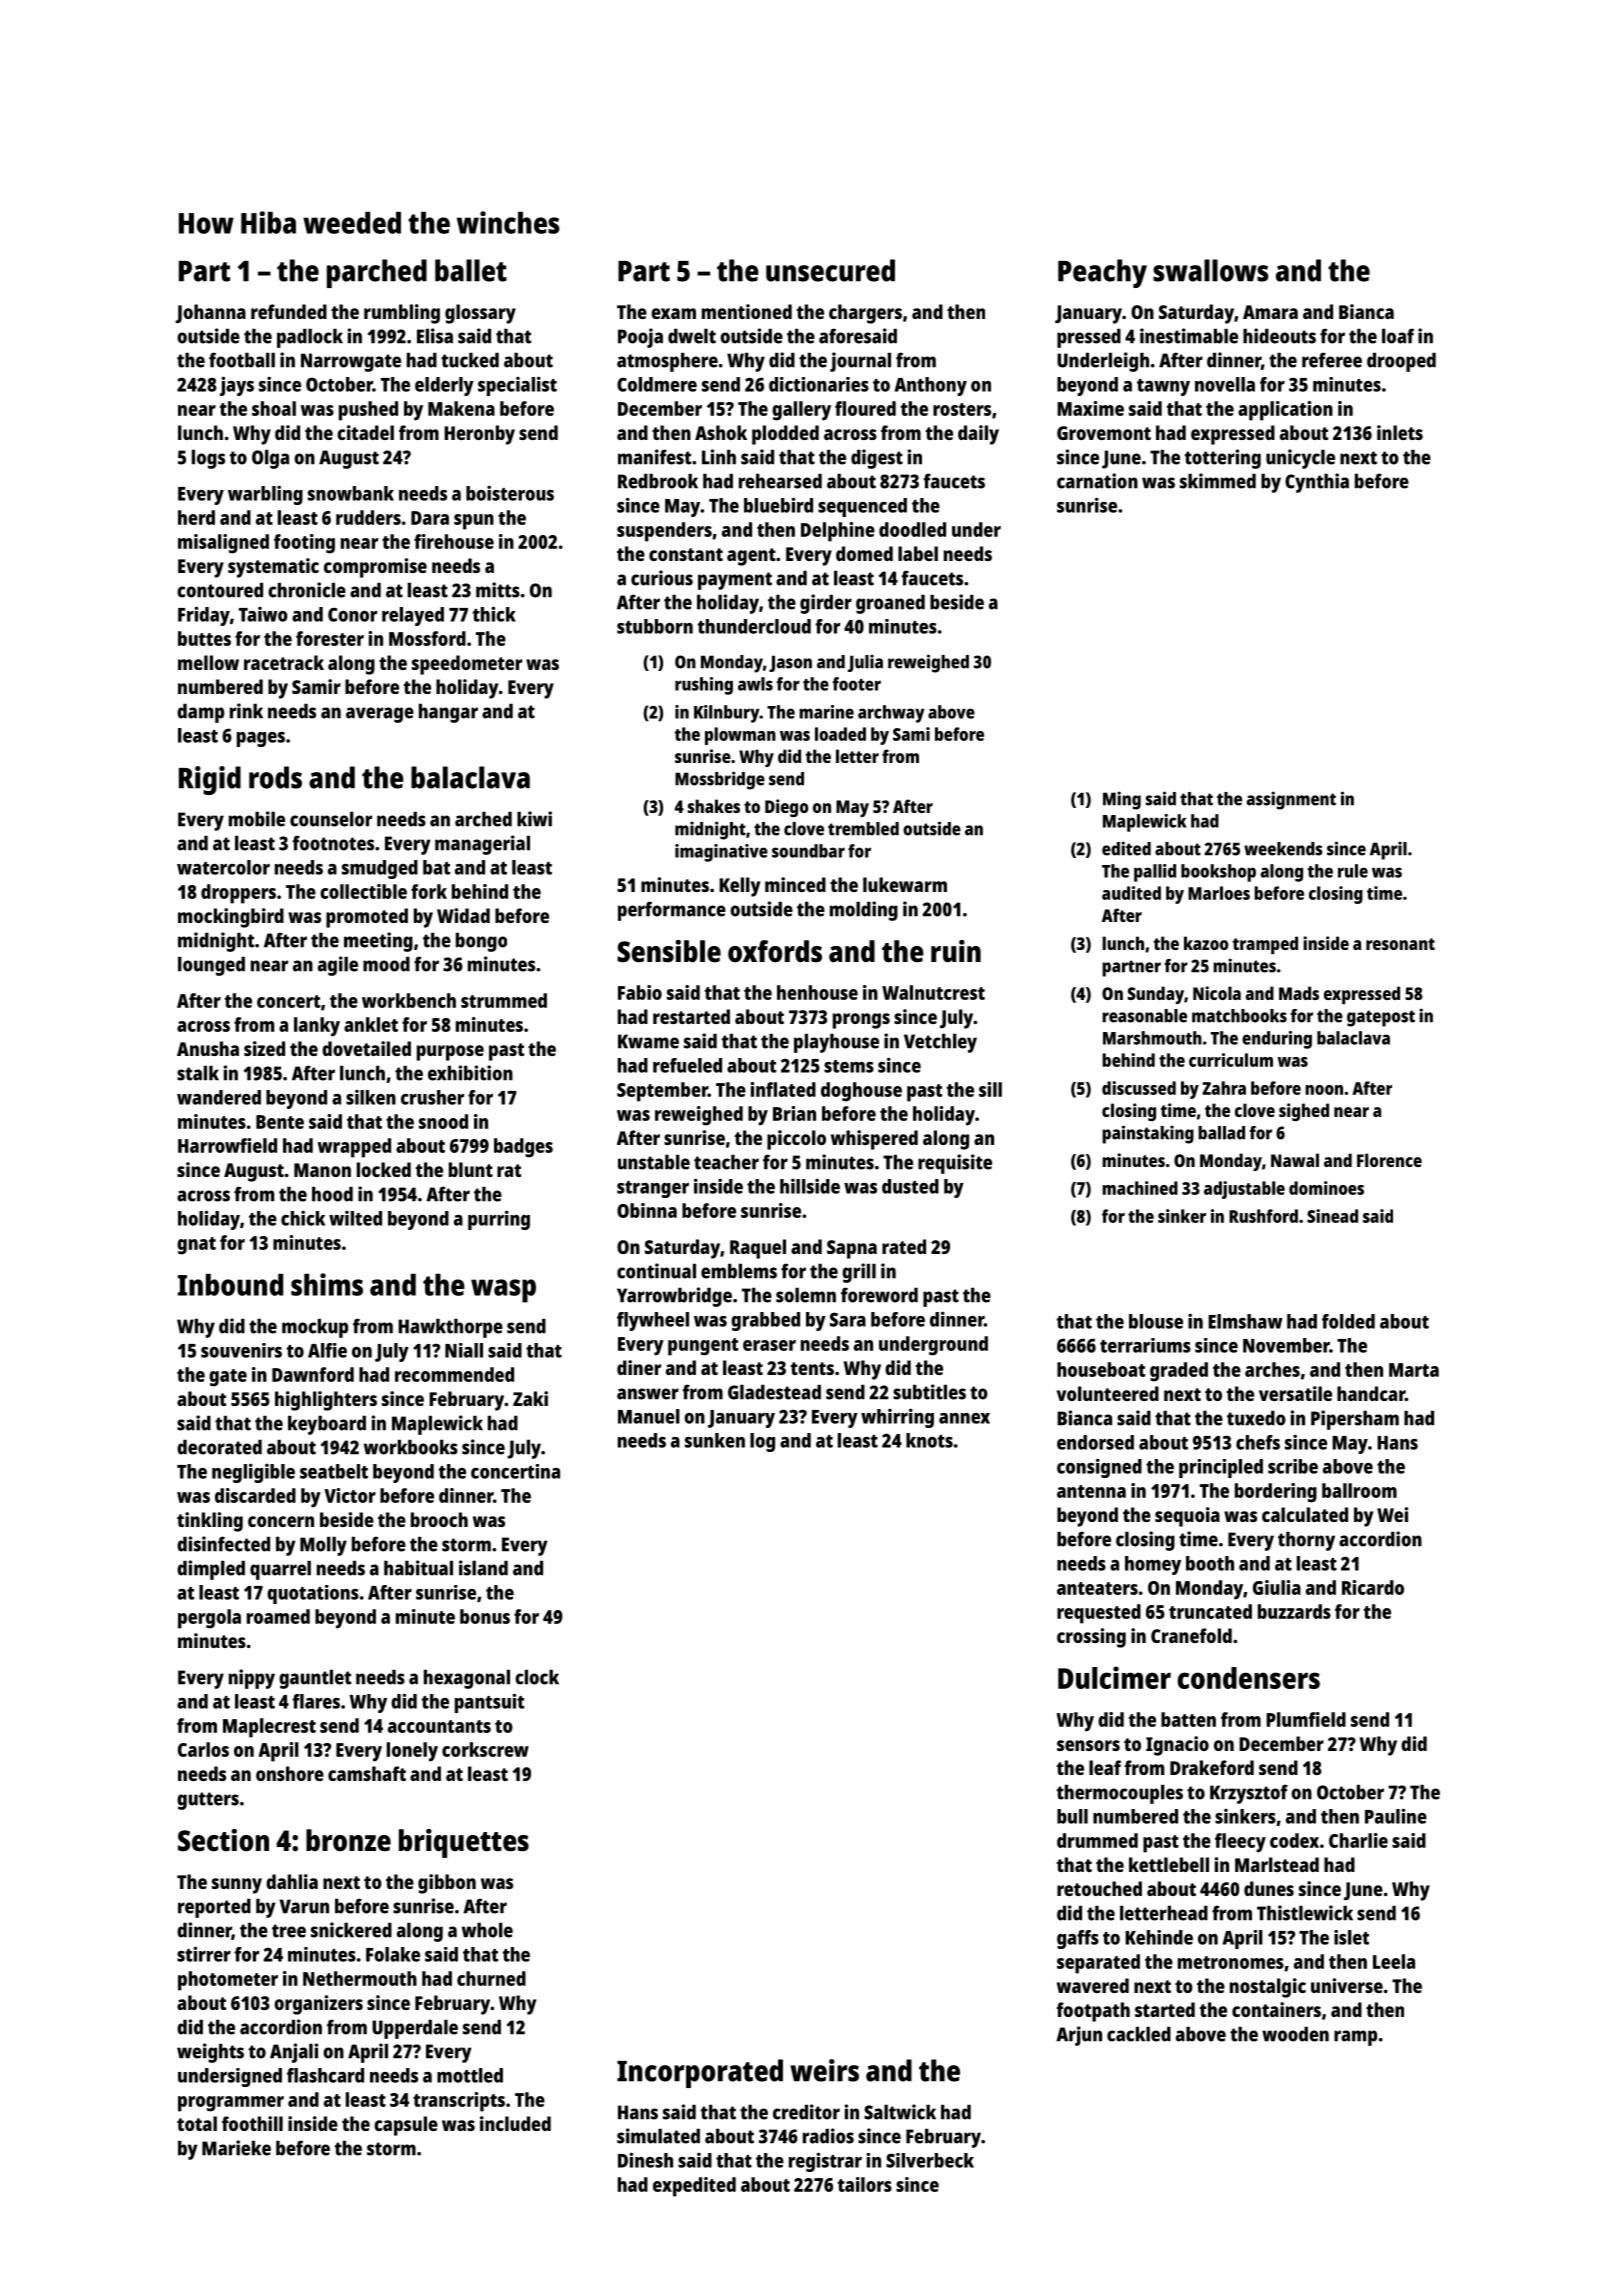  I want to click on Drakeford, so click(1212, 1767).
